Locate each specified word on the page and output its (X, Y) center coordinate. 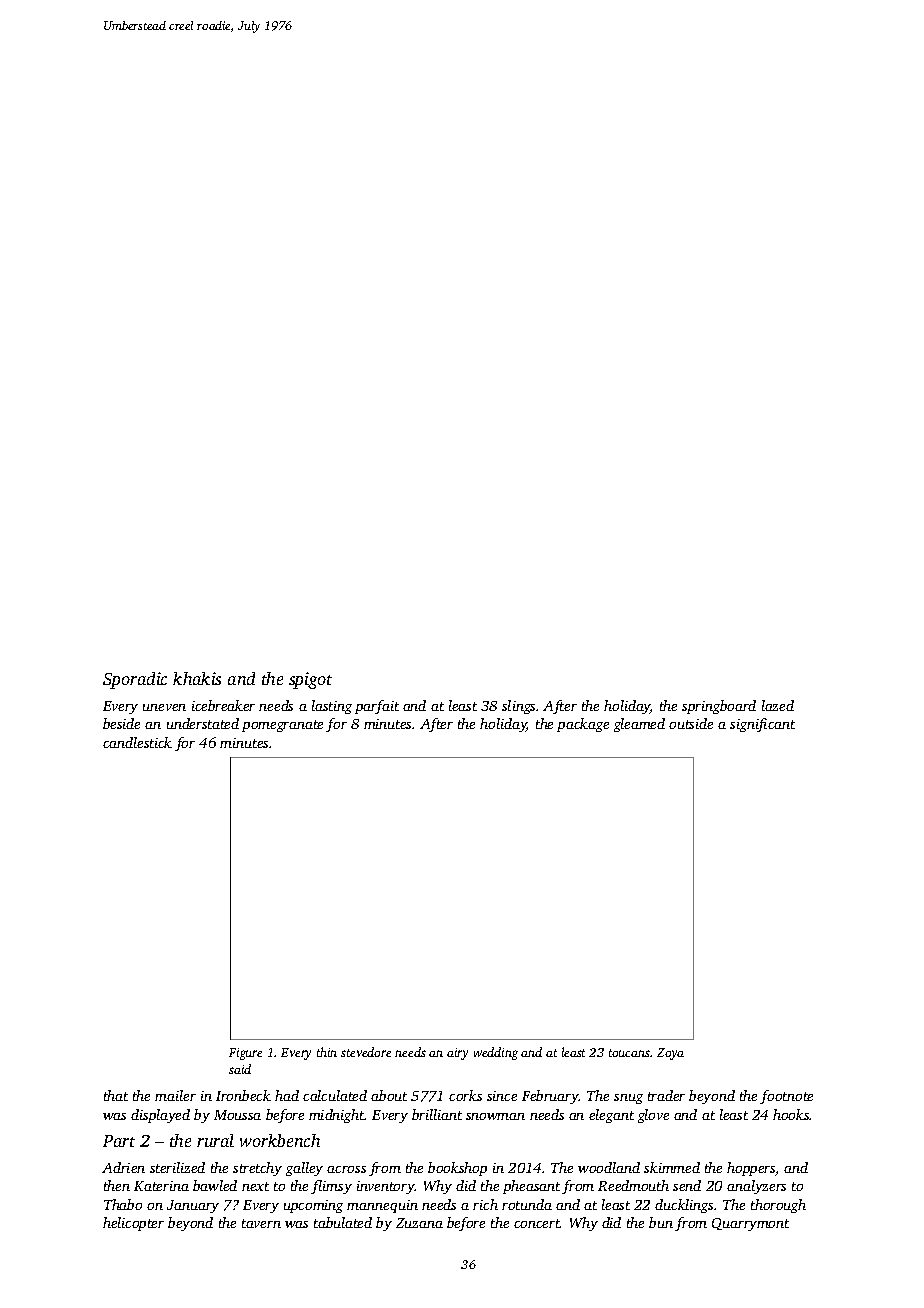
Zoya (670, 1054)
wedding (496, 1053)
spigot (310, 680)
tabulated (343, 1222)
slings (518, 707)
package (583, 725)
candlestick (137, 742)
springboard (719, 707)
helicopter (133, 1224)
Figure (245, 1054)
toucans (629, 1053)
